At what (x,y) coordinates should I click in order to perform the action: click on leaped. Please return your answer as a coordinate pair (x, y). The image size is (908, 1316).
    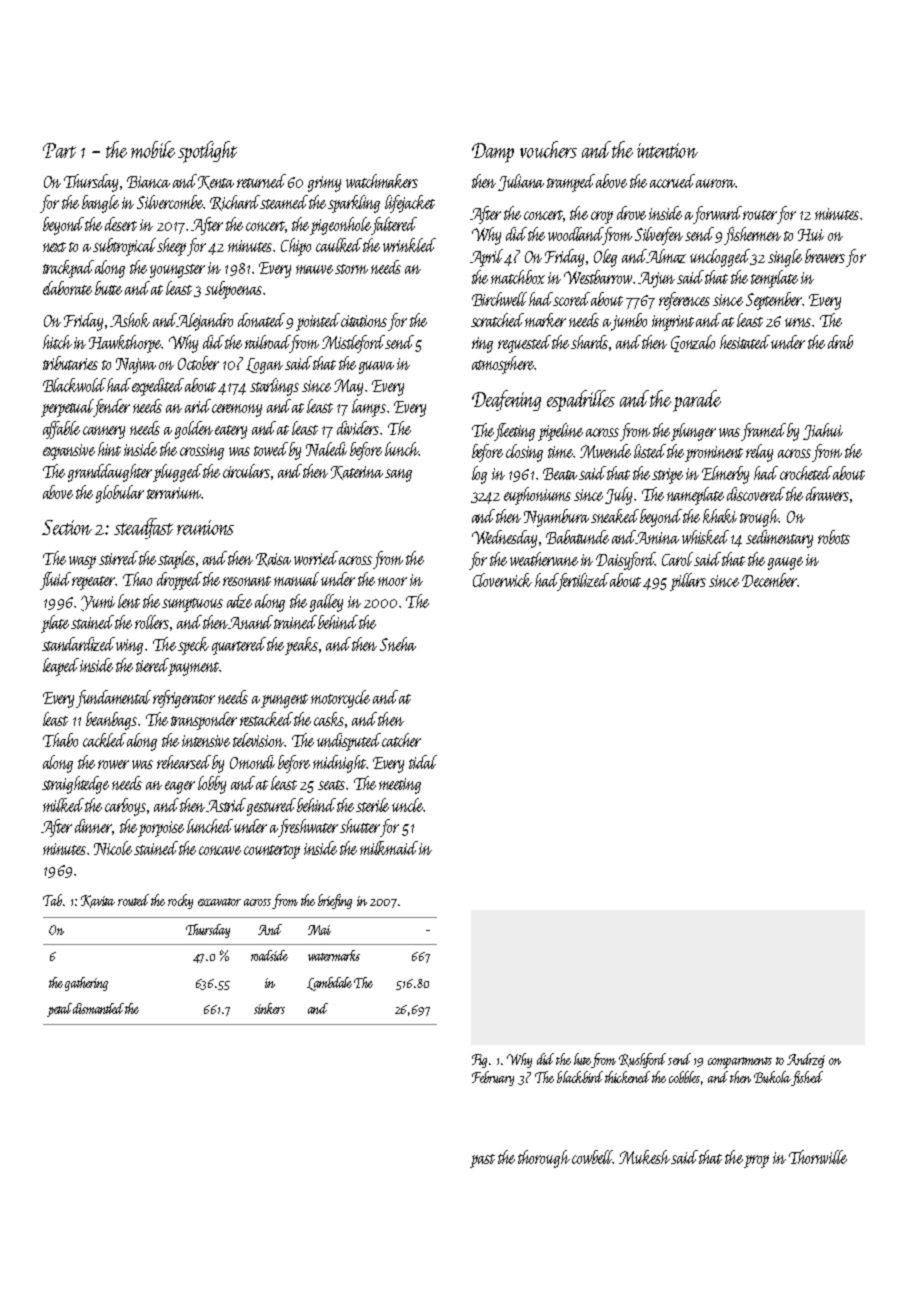
    Looking at the image, I should click on (62, 667).
